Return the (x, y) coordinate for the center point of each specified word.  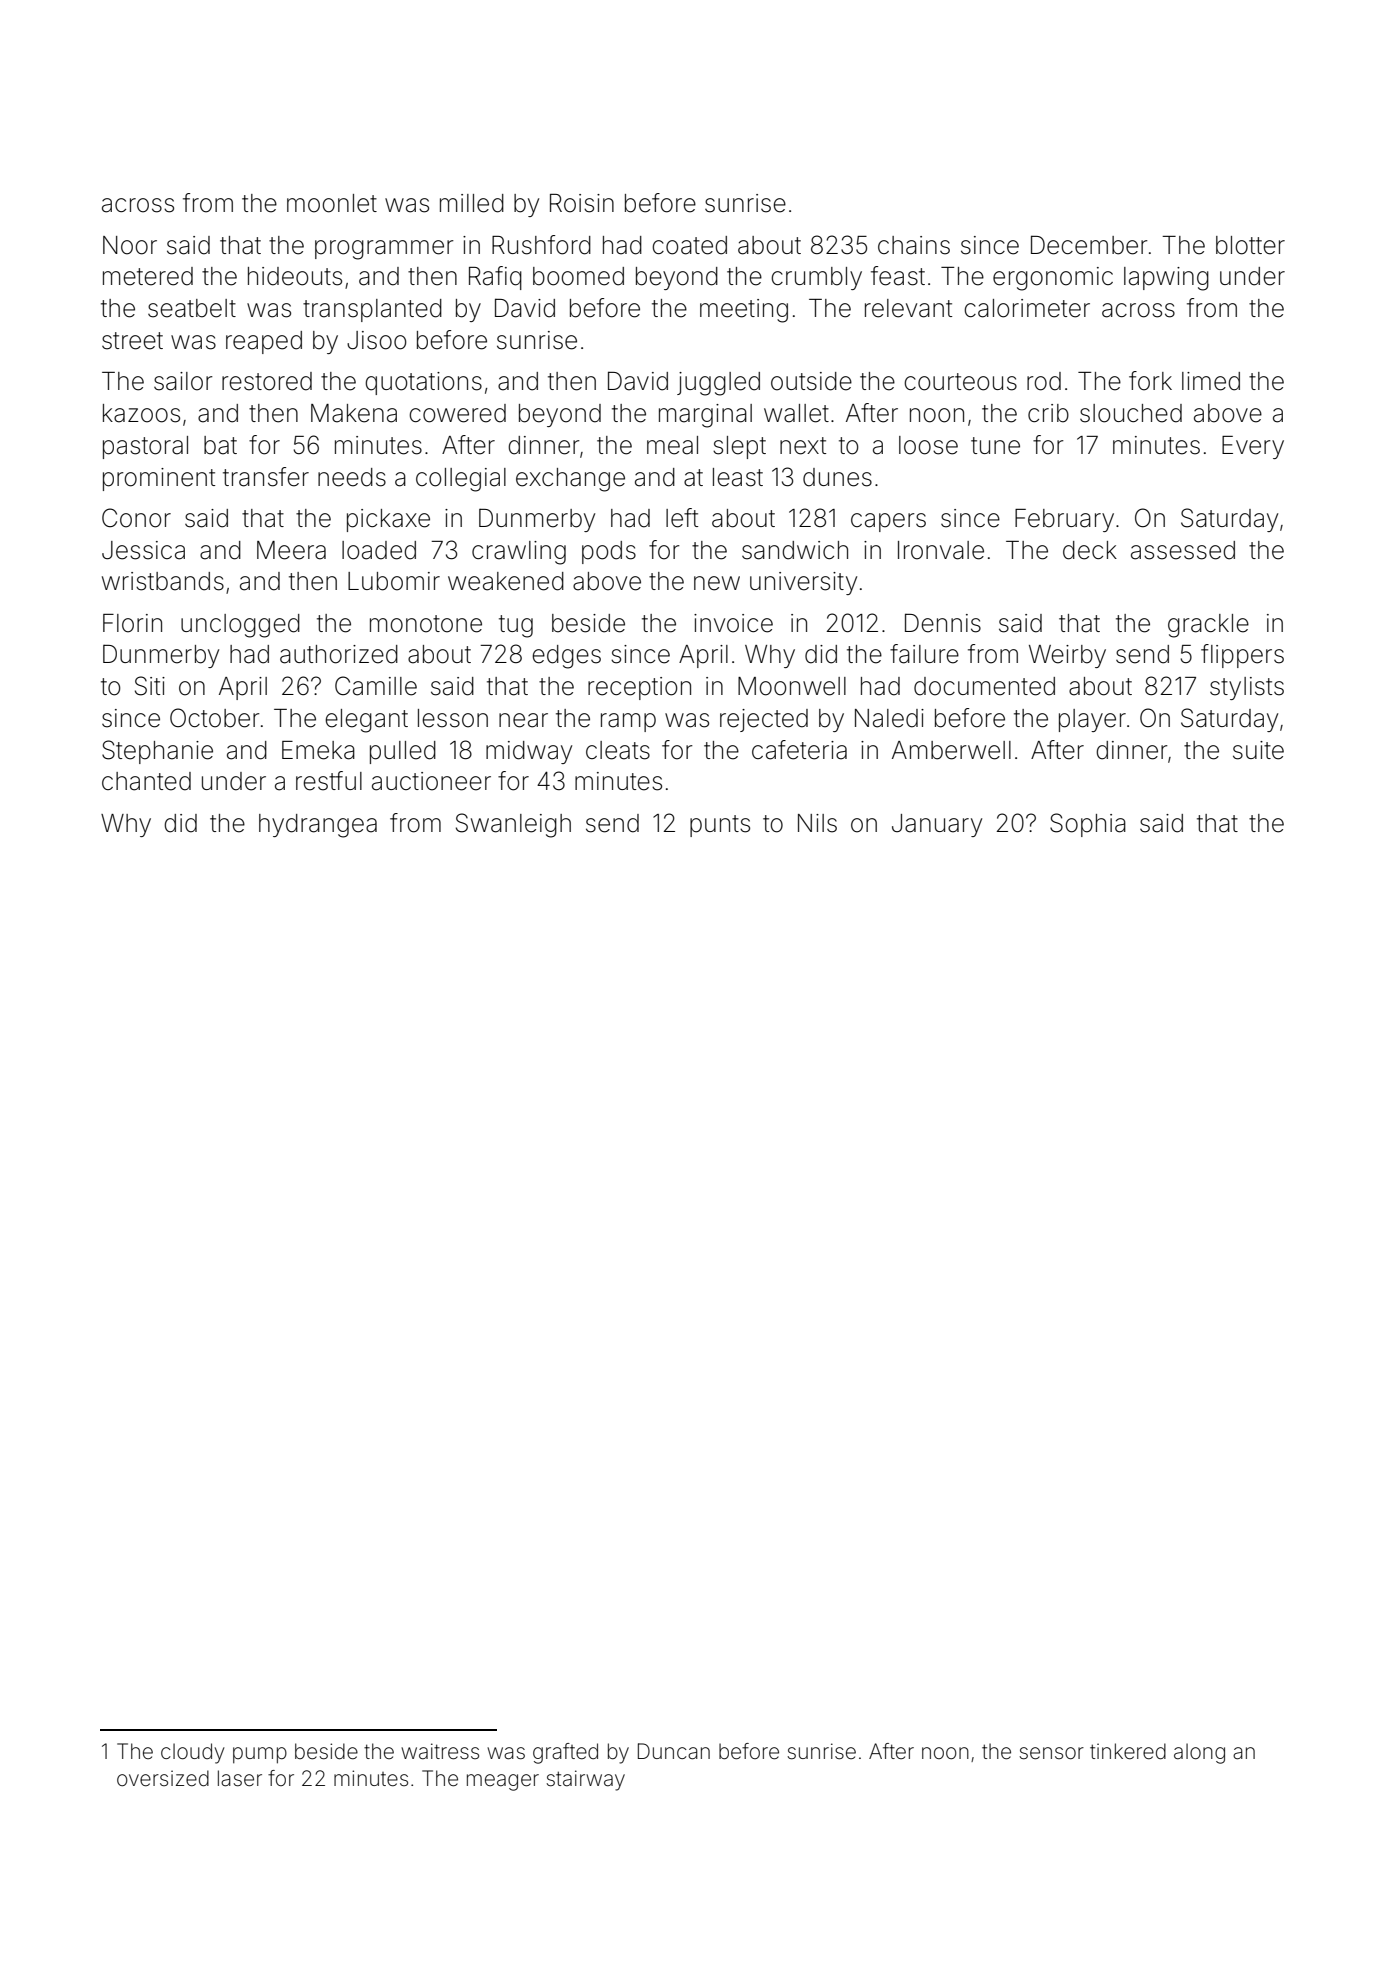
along (1199, 1753)
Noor (130, 245)
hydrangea (318, 826)
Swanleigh (513, 825)
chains (914, 245)
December (1089, 245)
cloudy (193, 1753)
